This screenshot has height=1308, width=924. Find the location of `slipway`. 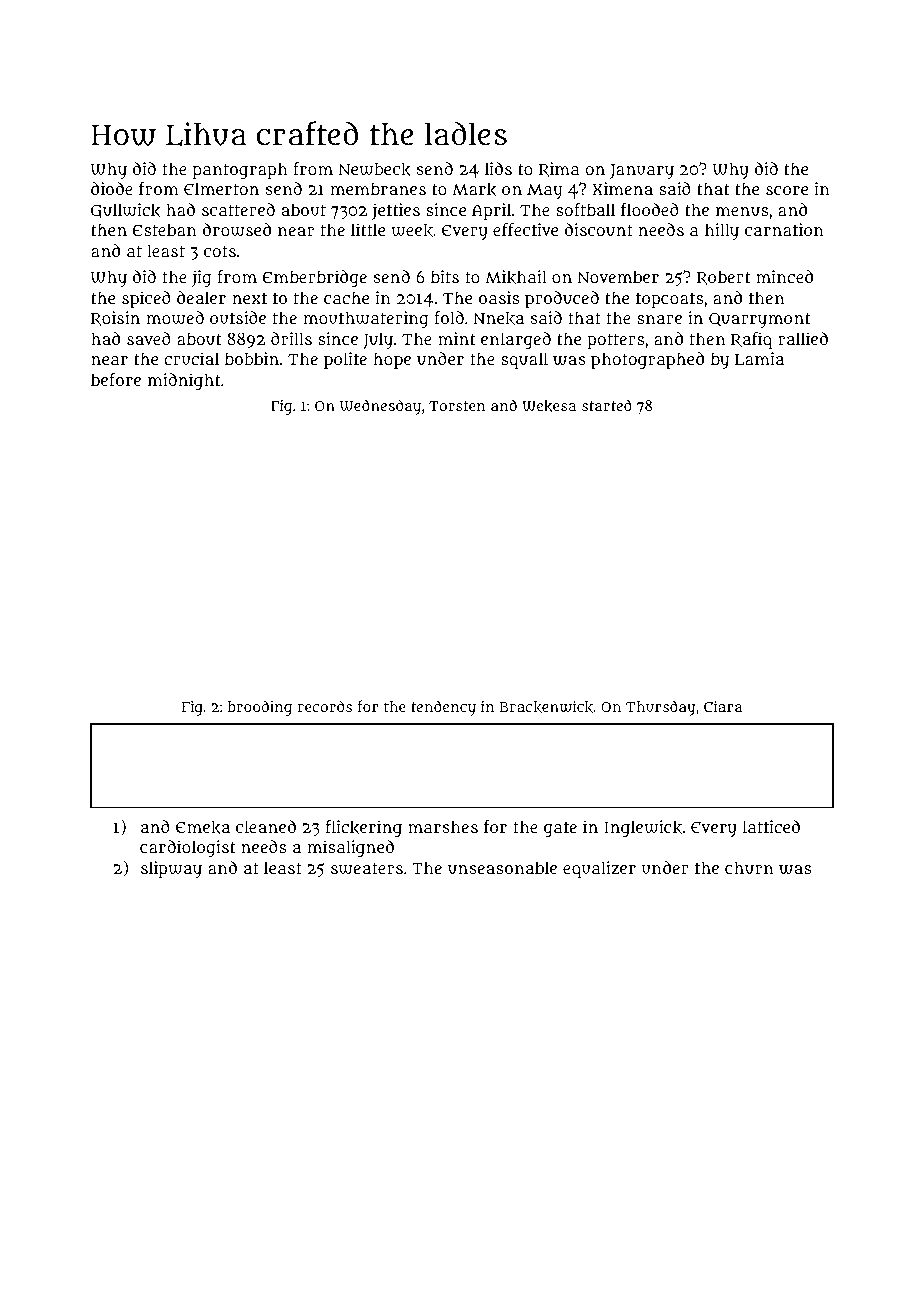

slipway is located at coordinates (171, 869).
